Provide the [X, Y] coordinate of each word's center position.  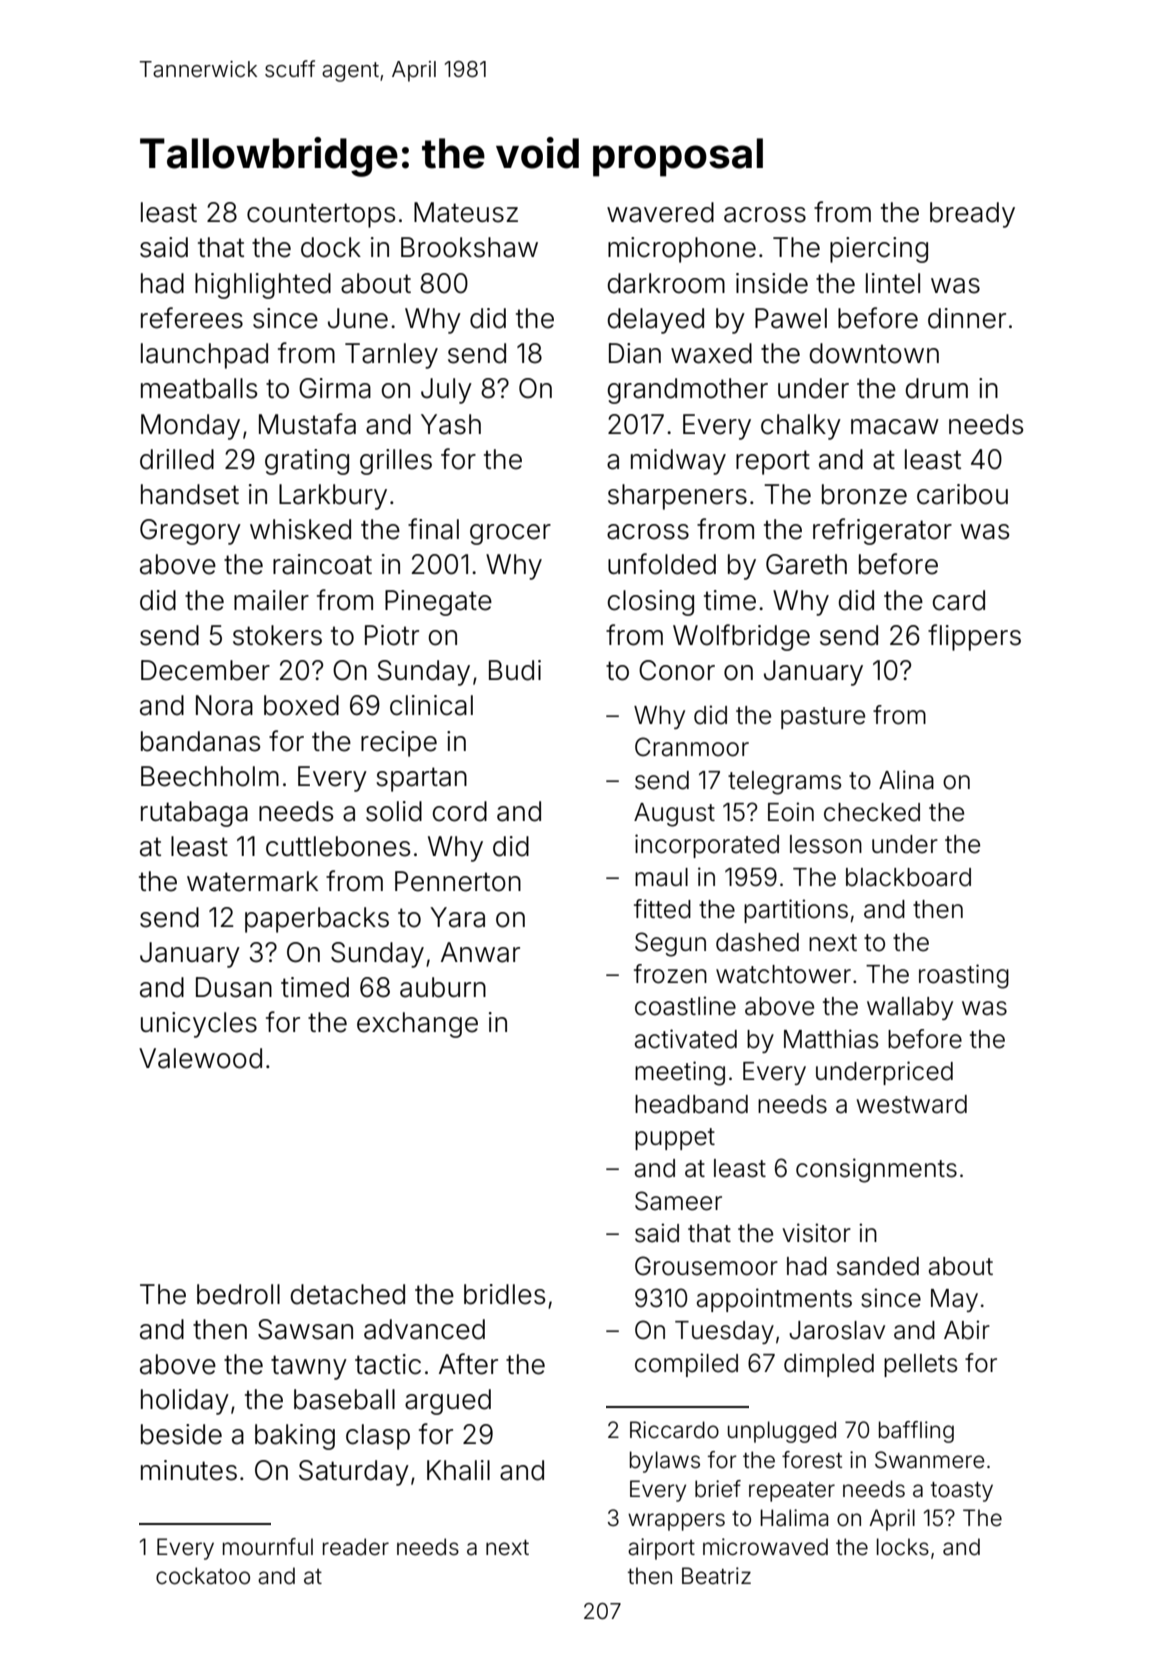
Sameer [678, 1201]
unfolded [662, 564]
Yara [457, 917]
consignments [876, 1170]
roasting [964, 976]
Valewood [200, 1058]
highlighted [263, 286]
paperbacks [317, 920]
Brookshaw [469, 247]
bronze [864, 494]
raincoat [322, 564]
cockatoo [203, 1576]
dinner [967, 318]
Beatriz [716, 1576]
